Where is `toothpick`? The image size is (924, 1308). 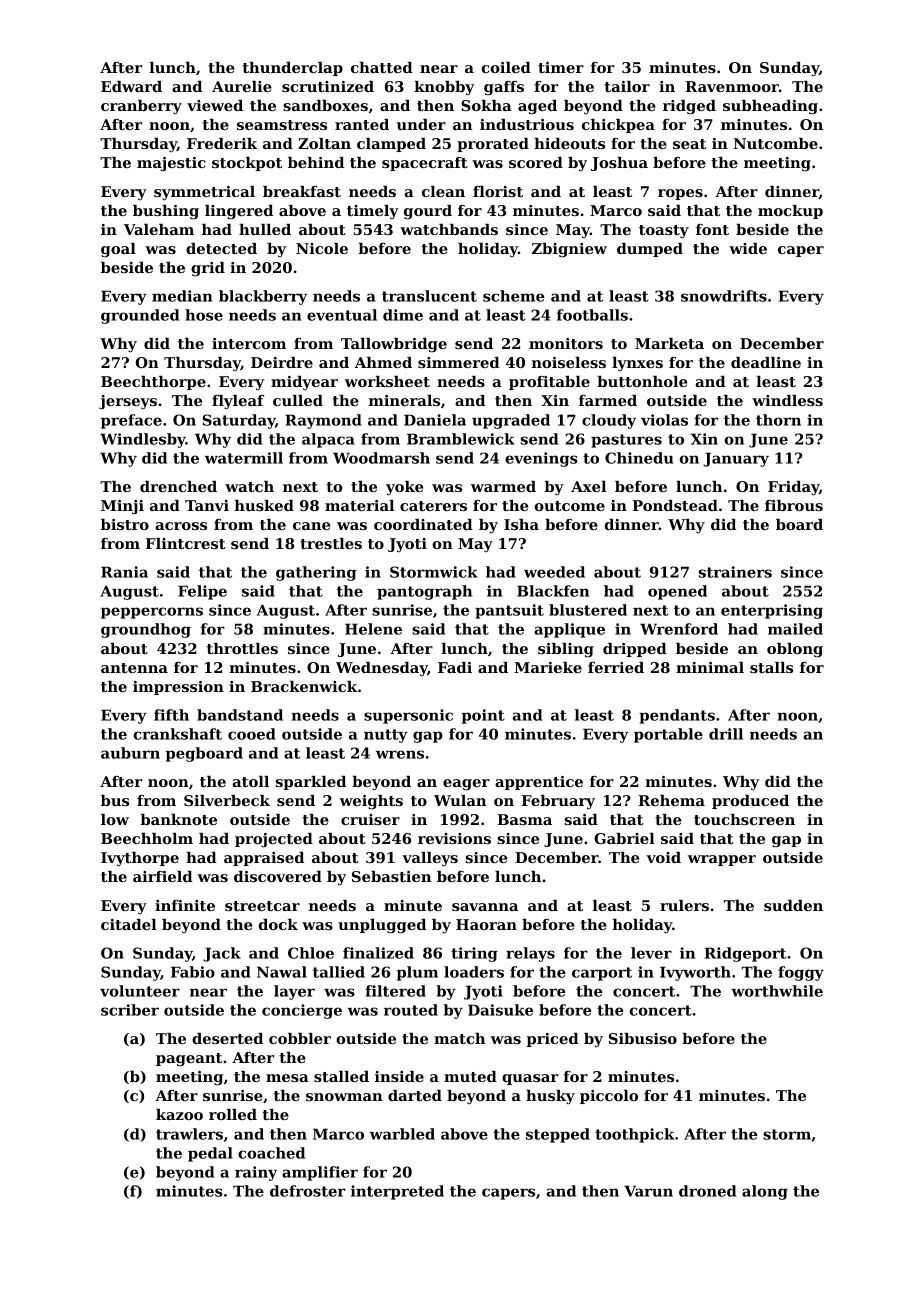 toothpick is located at coordinates (634, 1135).
